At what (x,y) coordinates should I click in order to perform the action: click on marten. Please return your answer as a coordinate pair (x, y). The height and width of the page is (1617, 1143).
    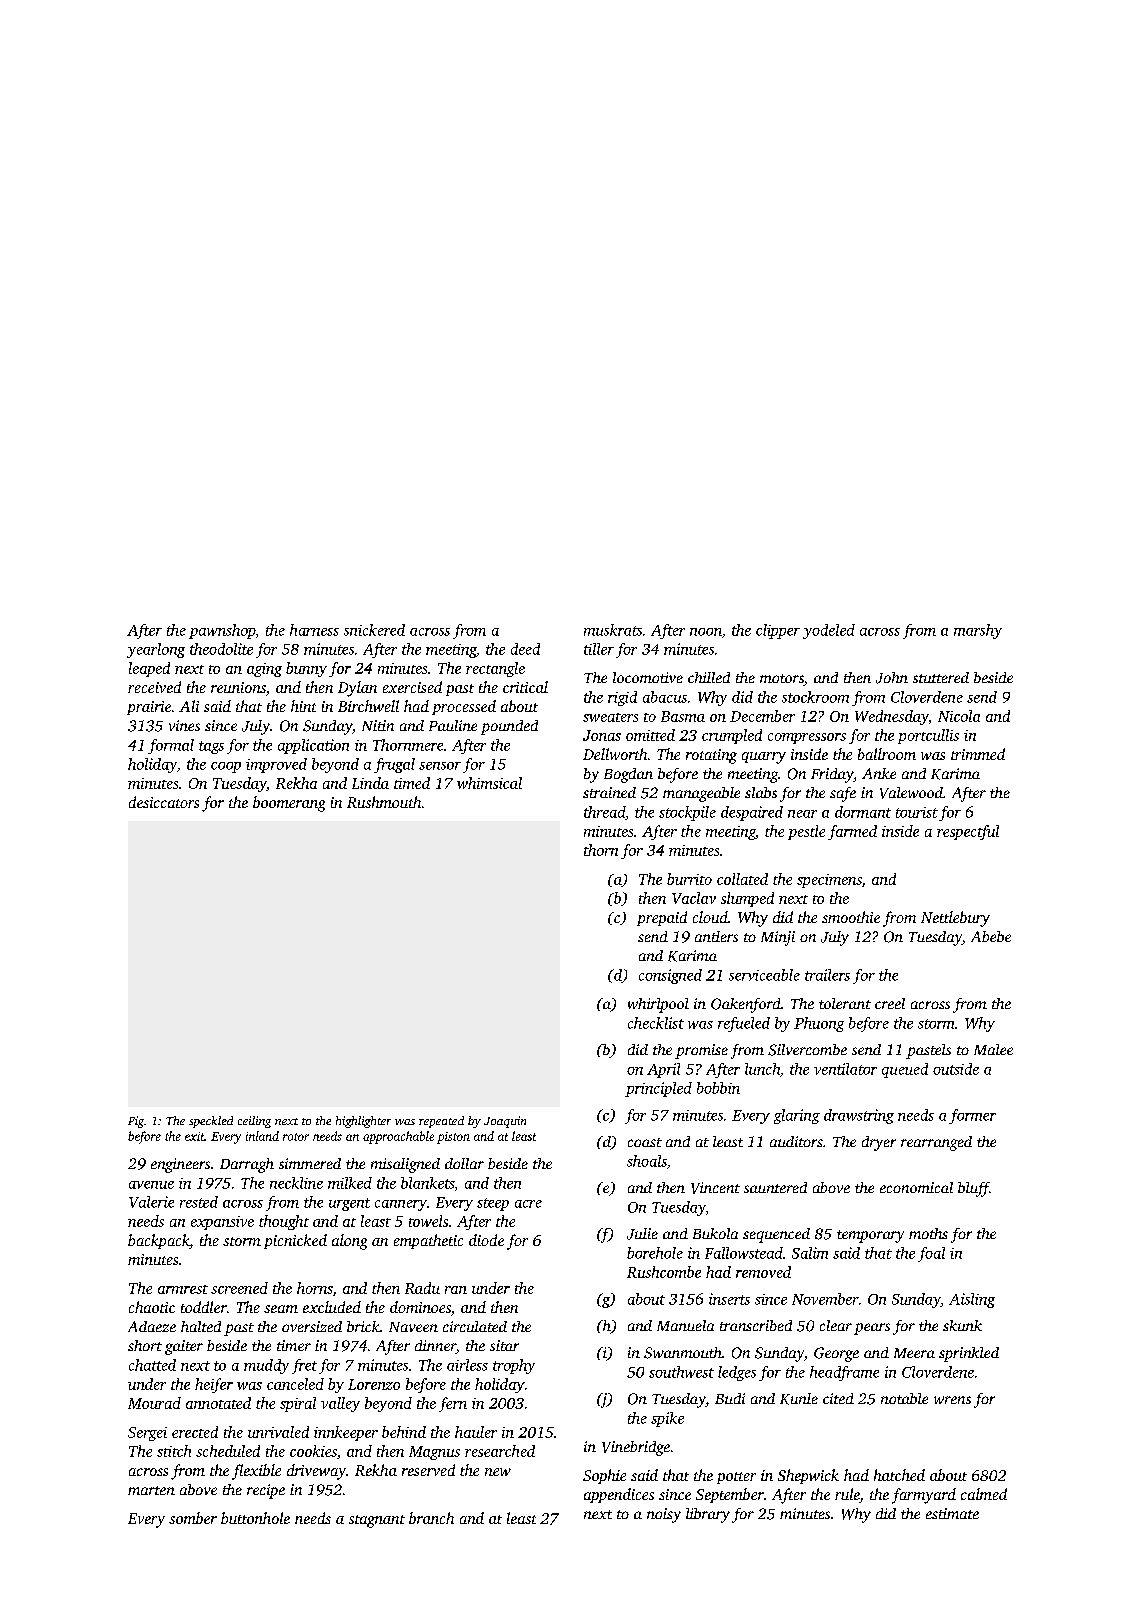
    Looking at the image, I should click on (151, 1490).
